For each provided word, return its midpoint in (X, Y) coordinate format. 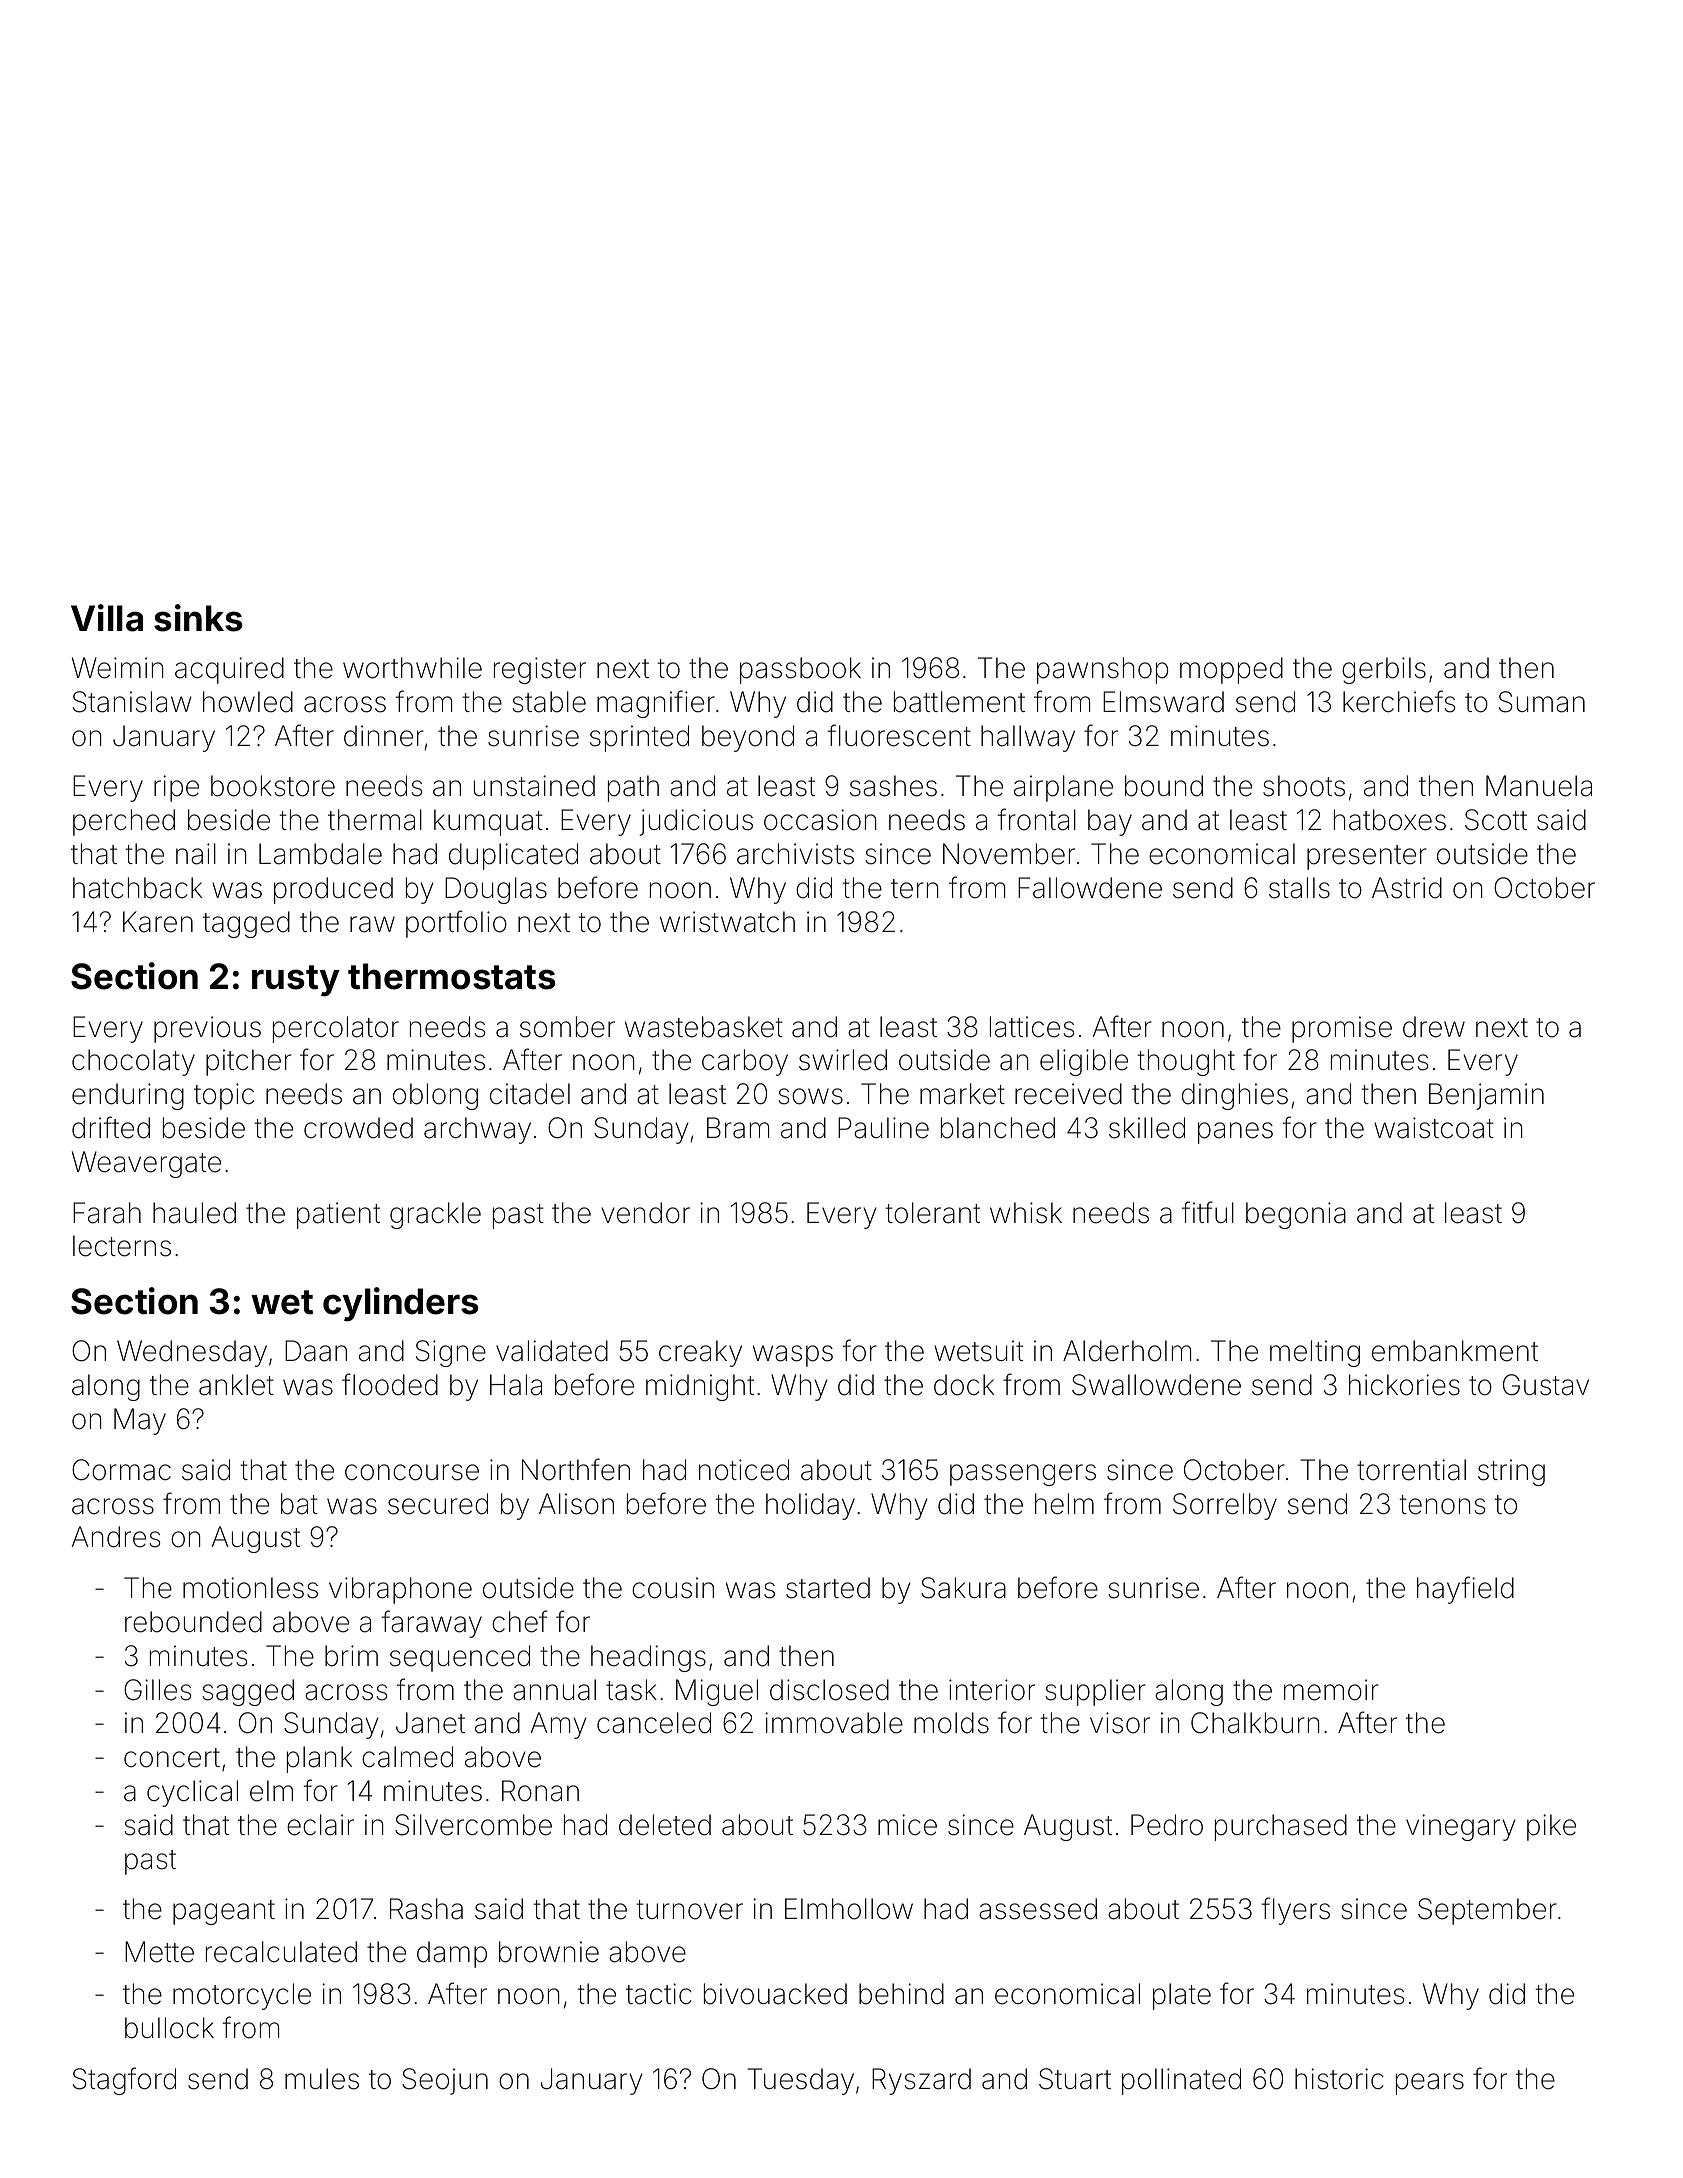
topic (224, 1096)
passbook (800, 670)
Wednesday (192, 1353)
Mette (159, 1952)
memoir (1331, 1690)
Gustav (1546, 1385)
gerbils (1384, 670)
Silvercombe (473, 1825)
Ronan (540, 1791)
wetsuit (978, 1351)
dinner (384, 736)
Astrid (1407, 888)
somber (567, 1027)
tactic (659, 1994)
